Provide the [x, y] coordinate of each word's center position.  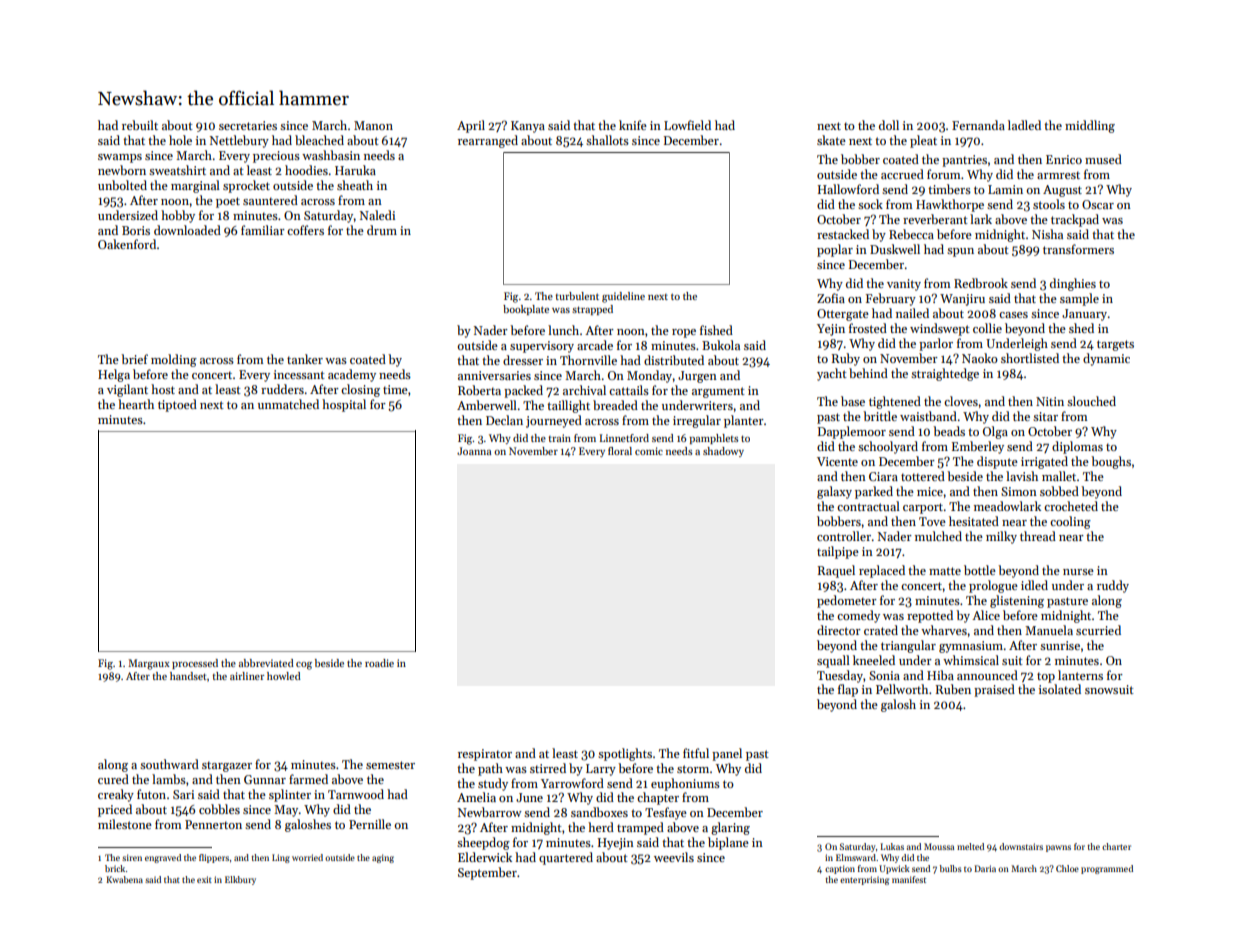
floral [620, 451]
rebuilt [140, 125]
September [487, 873]
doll [889, 125]
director [839, 630]
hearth [136, 404]
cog [304, 666]
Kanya [528, 127]
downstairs [1021, 846]
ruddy [1113, 586]
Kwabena [124, 879]
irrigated [1044, 462]
